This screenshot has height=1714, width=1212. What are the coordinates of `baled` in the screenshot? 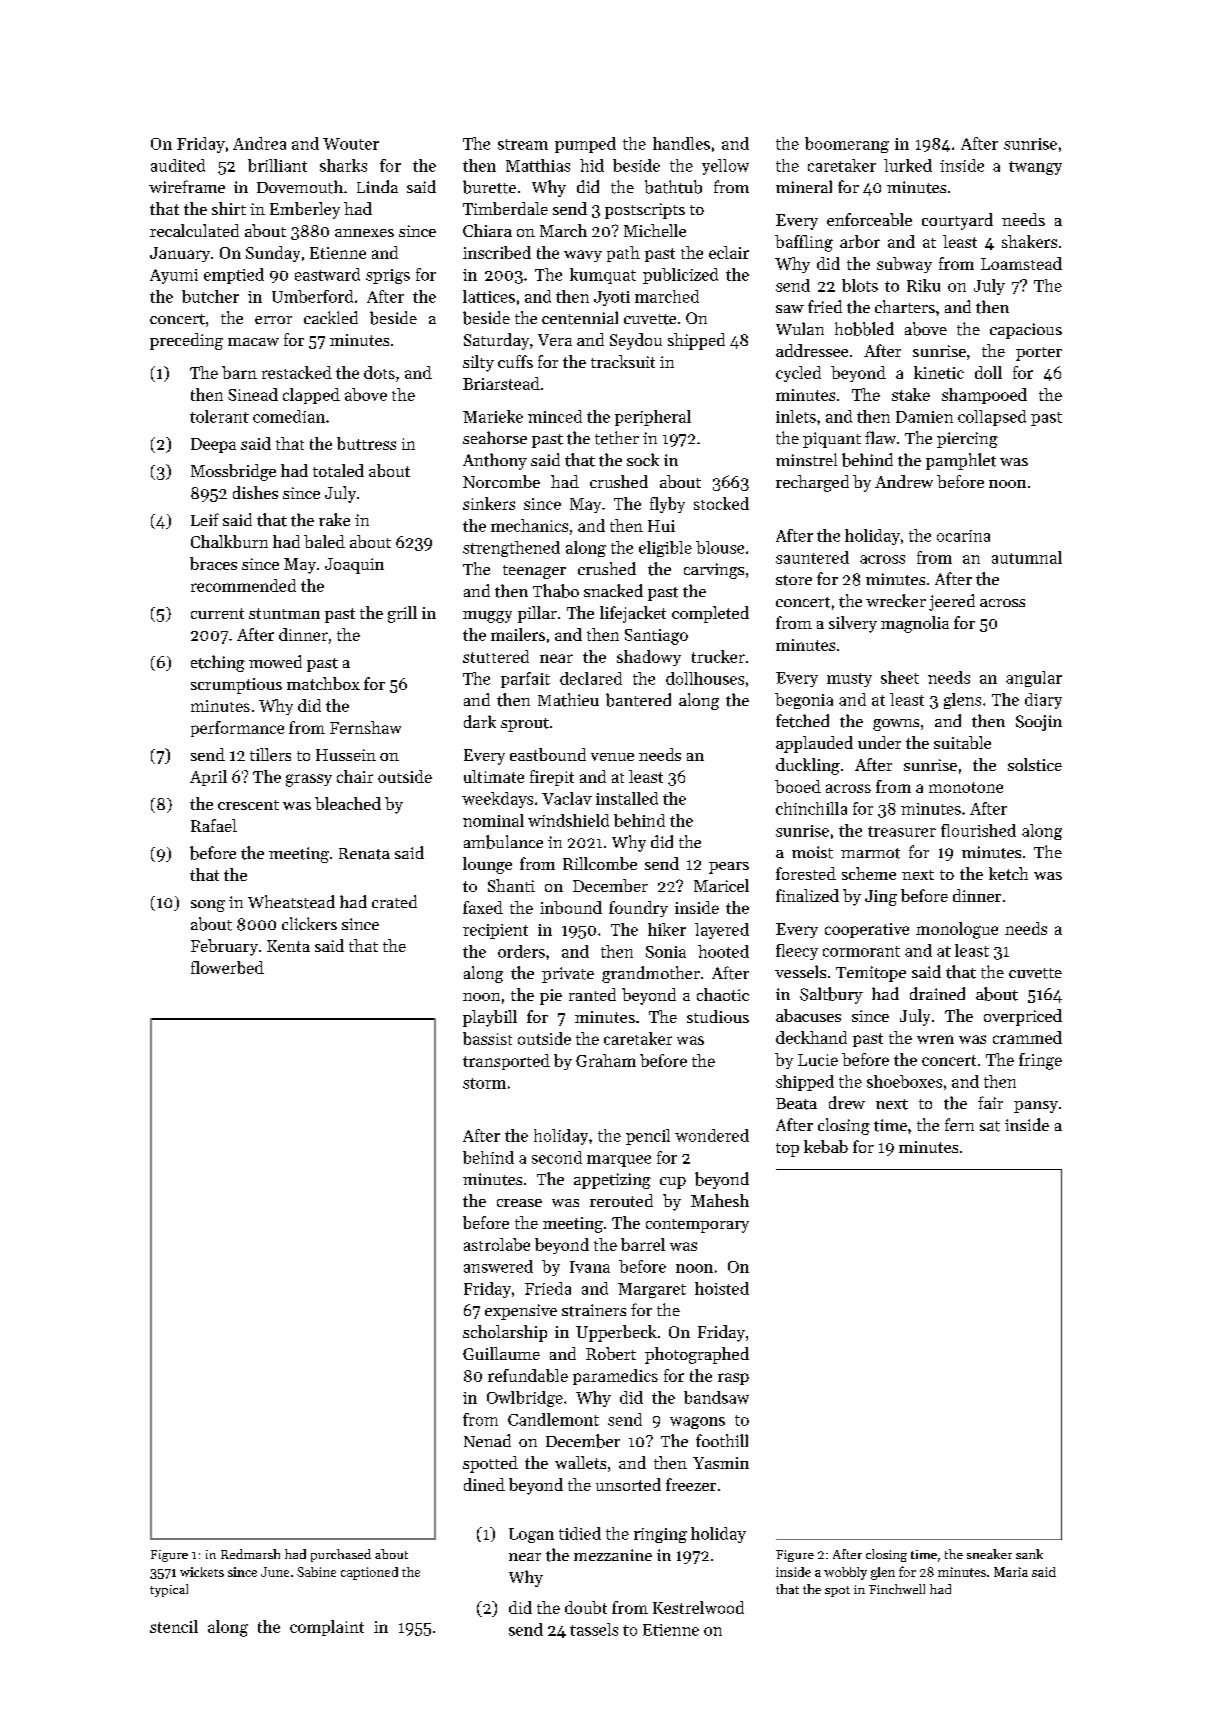 It's located at (324, 541).
